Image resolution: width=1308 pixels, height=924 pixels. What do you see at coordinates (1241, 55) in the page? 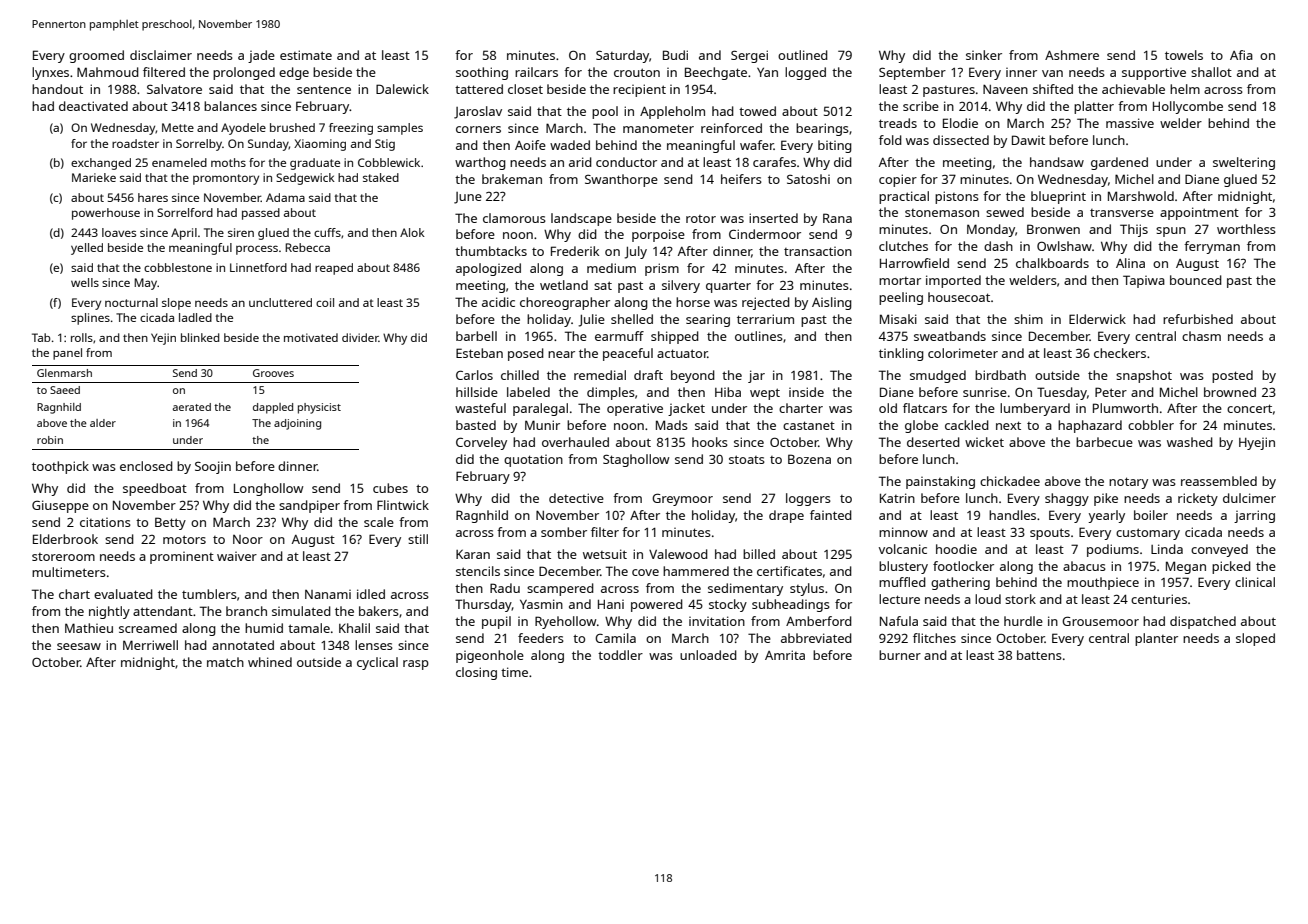
I see `Afia` at bounding box center [1241, 55].
